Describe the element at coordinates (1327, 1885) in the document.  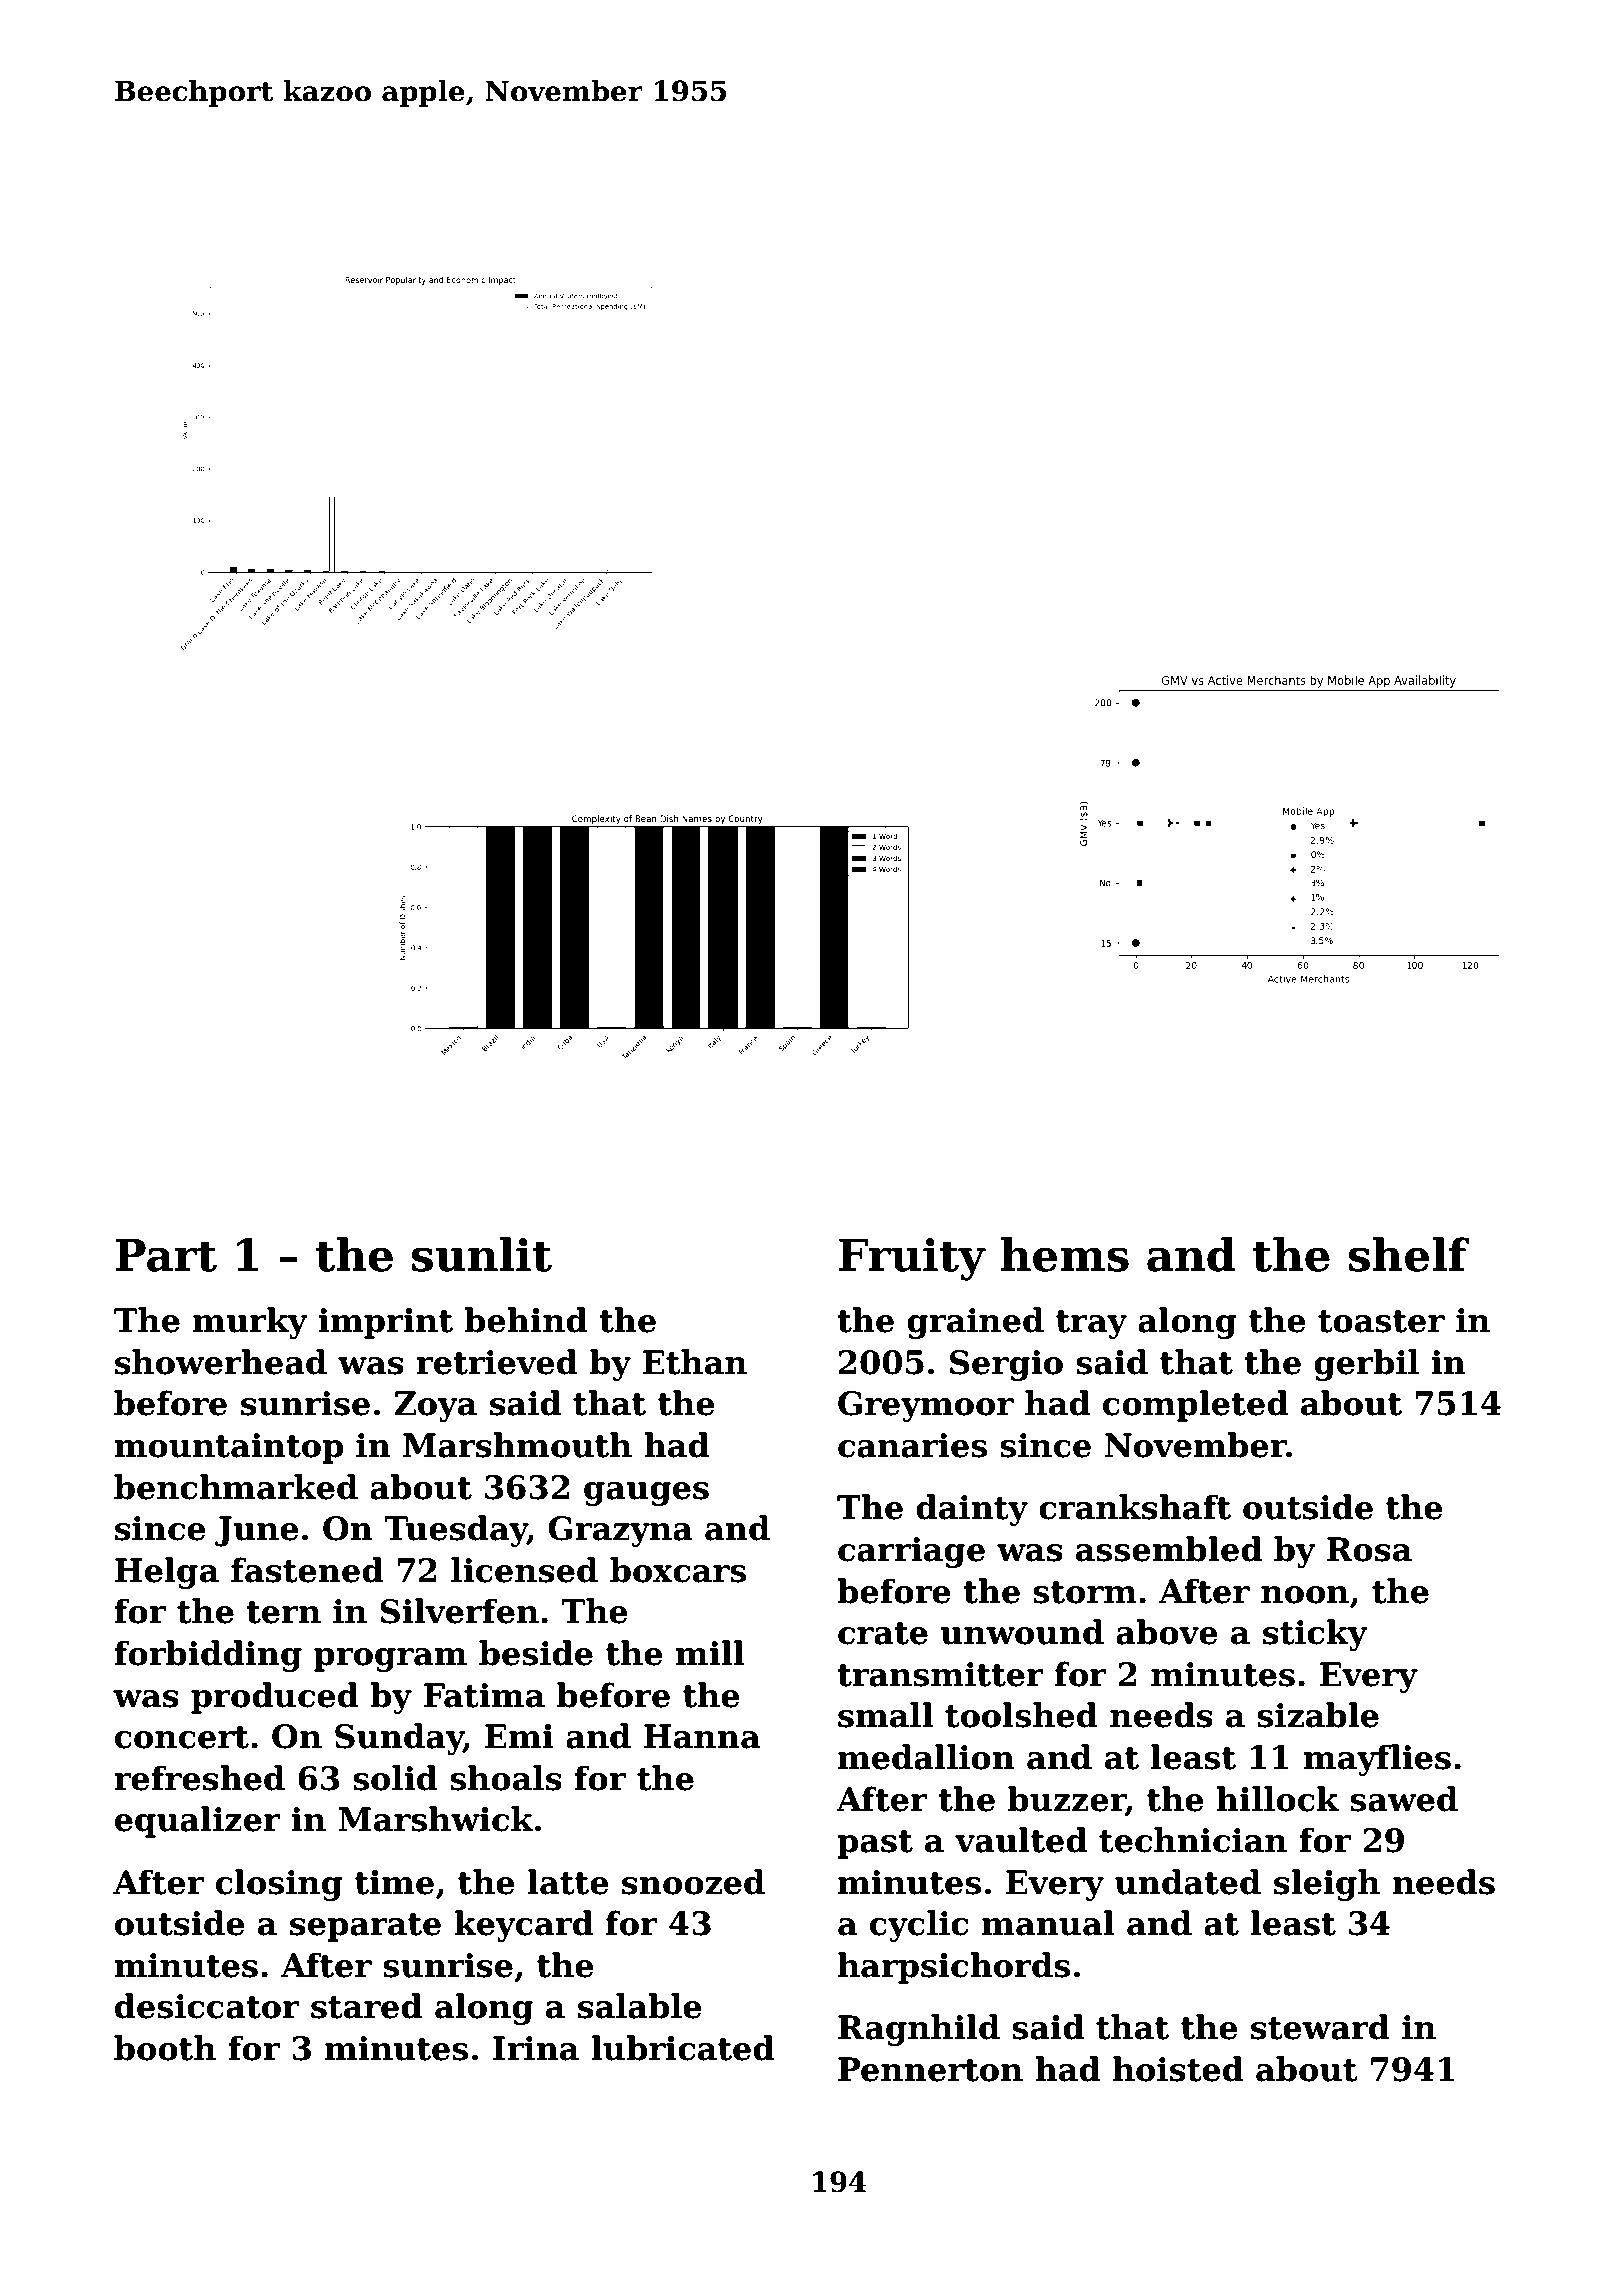
I see `sleigh` at that location.
